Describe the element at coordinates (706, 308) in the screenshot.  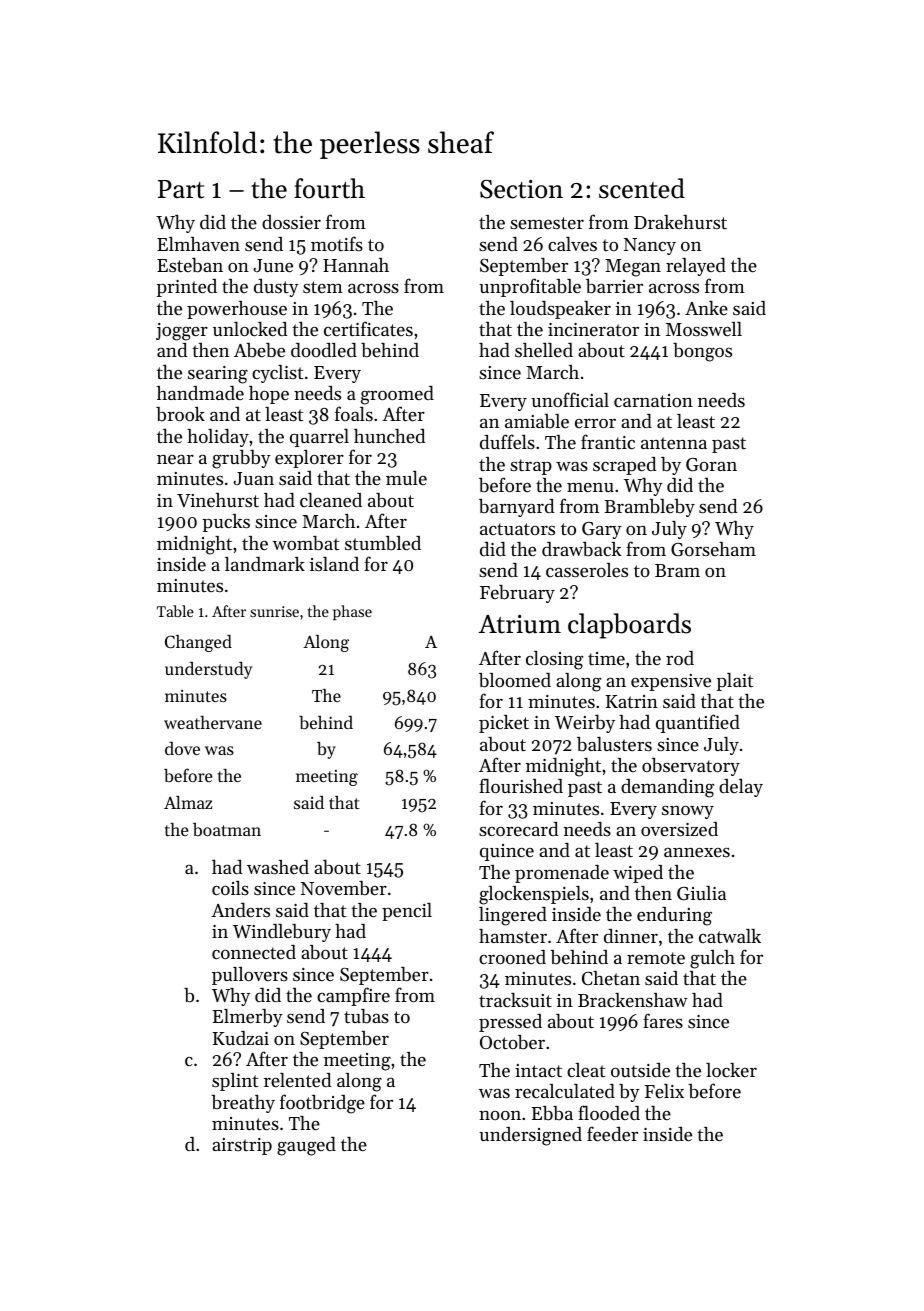
I see `Anke` at that location.
